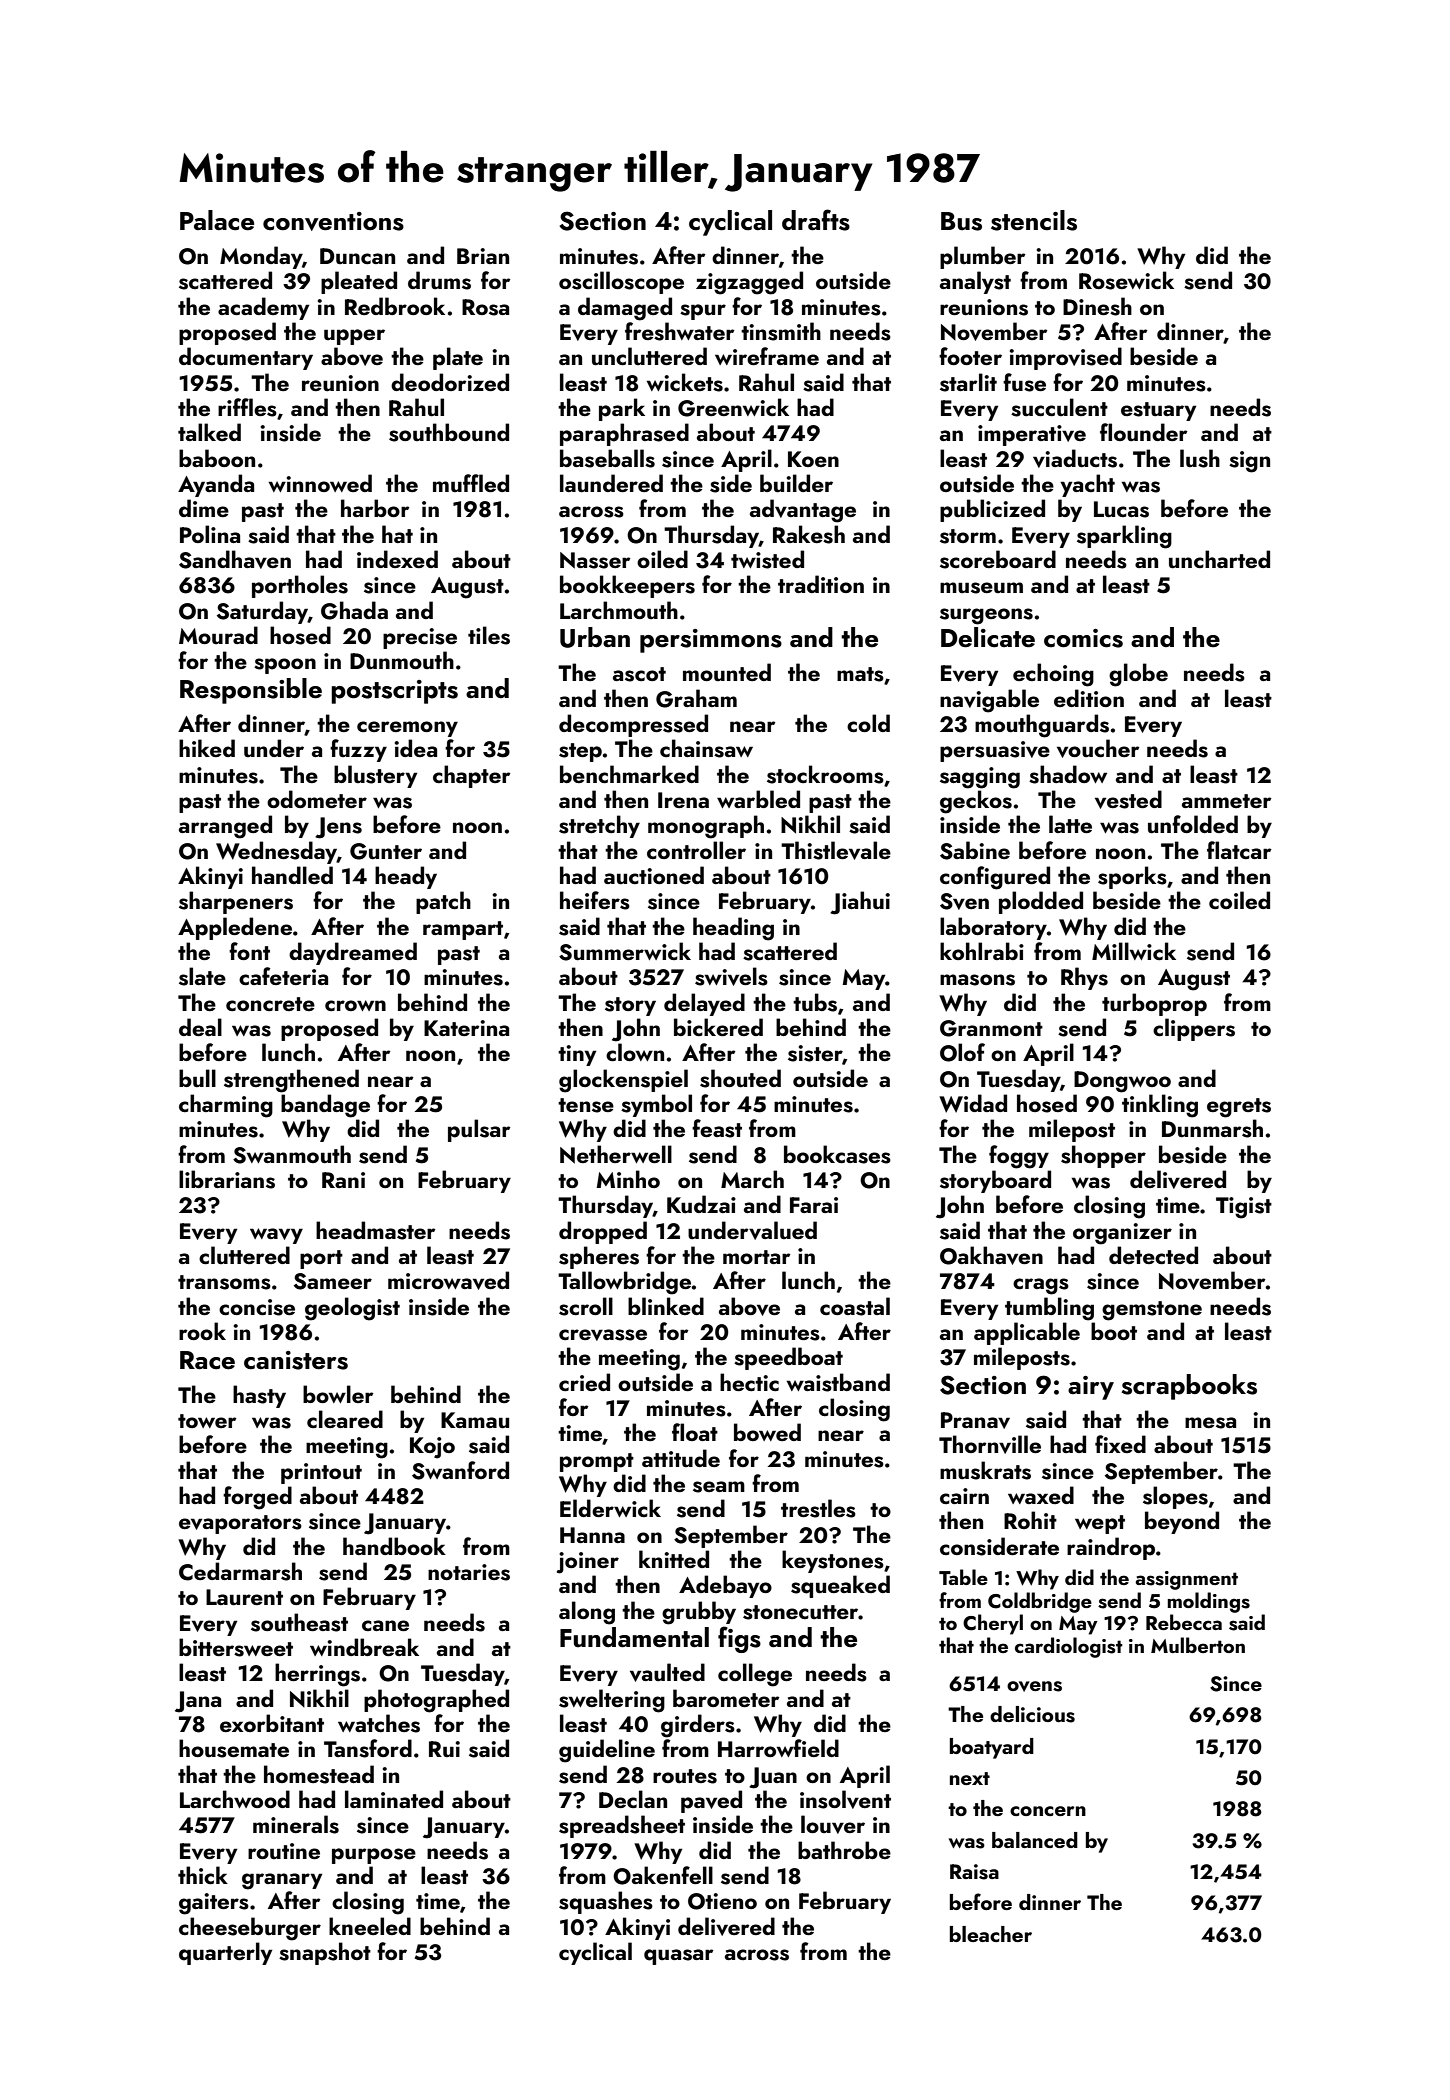 This page has height=2100, width=1450. Describe the element at coordinates (471, 483) in the page. I see `muffled` at that location.
